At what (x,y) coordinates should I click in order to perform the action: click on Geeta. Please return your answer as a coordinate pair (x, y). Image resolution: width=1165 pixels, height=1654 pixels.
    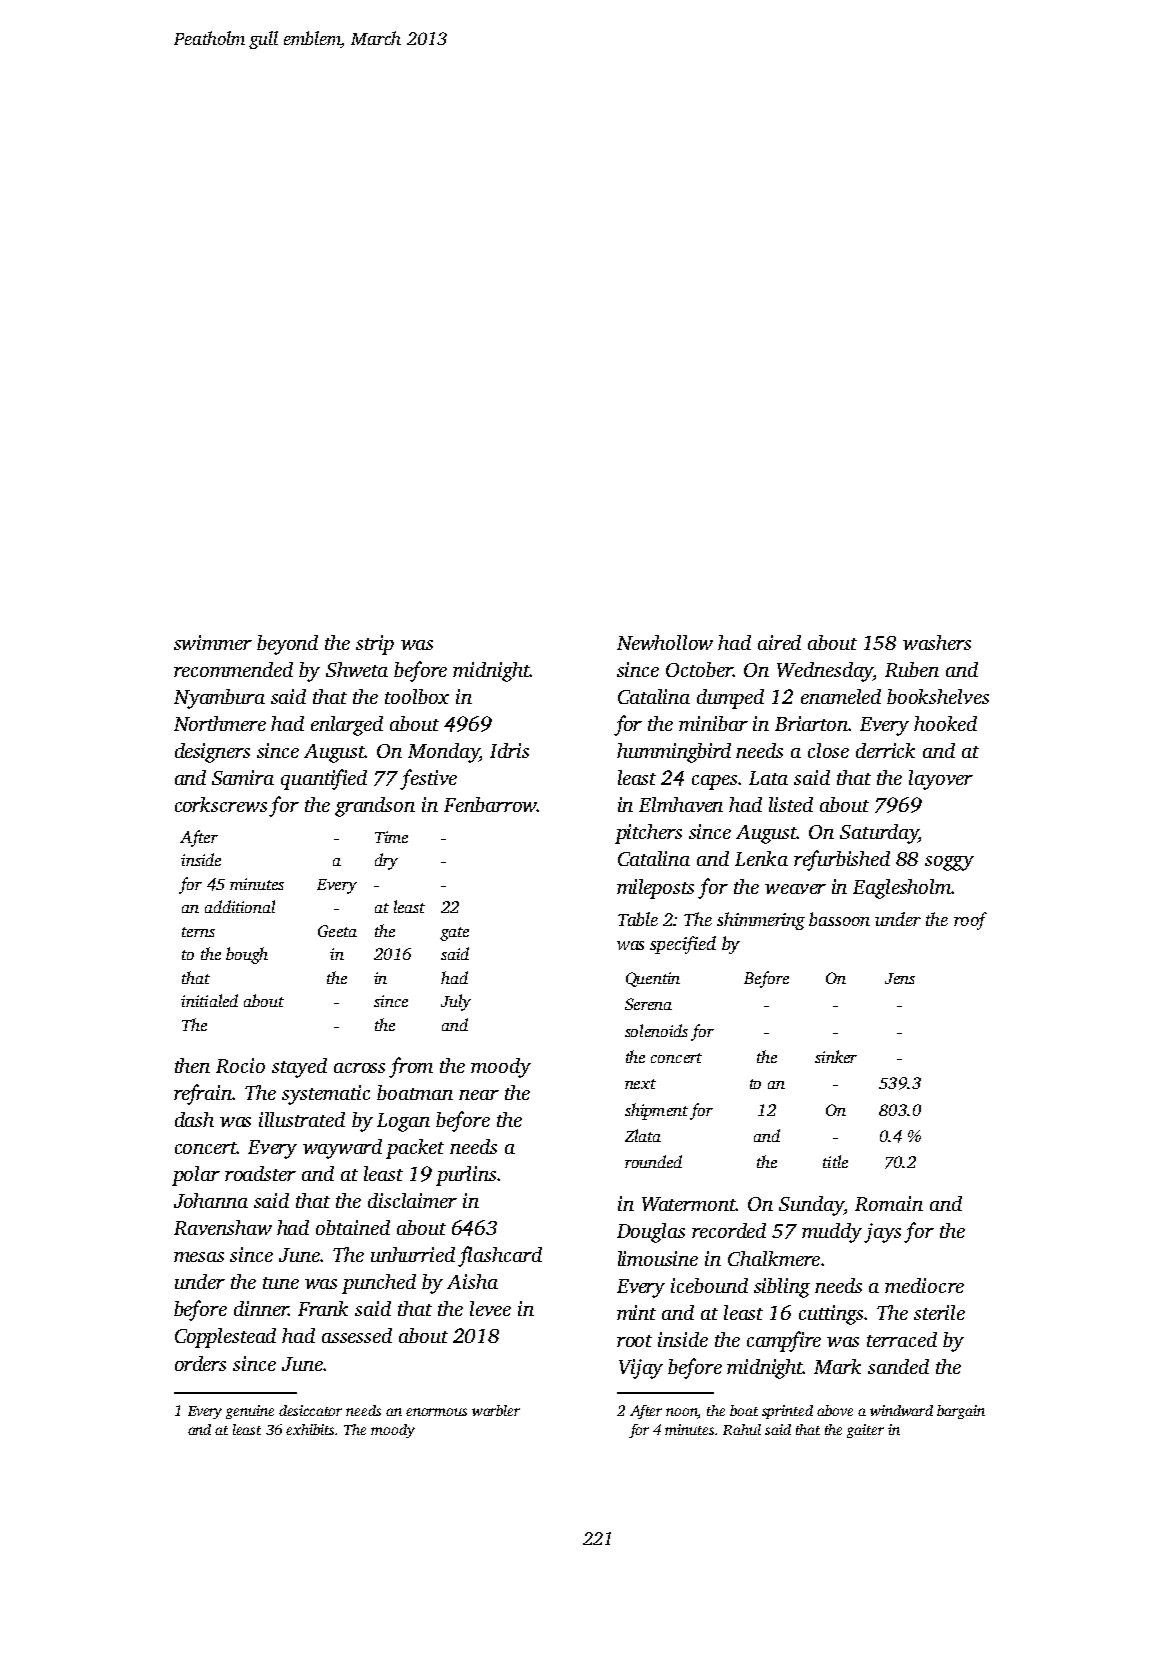
    Looking at the image, I should click on (337, 931).
